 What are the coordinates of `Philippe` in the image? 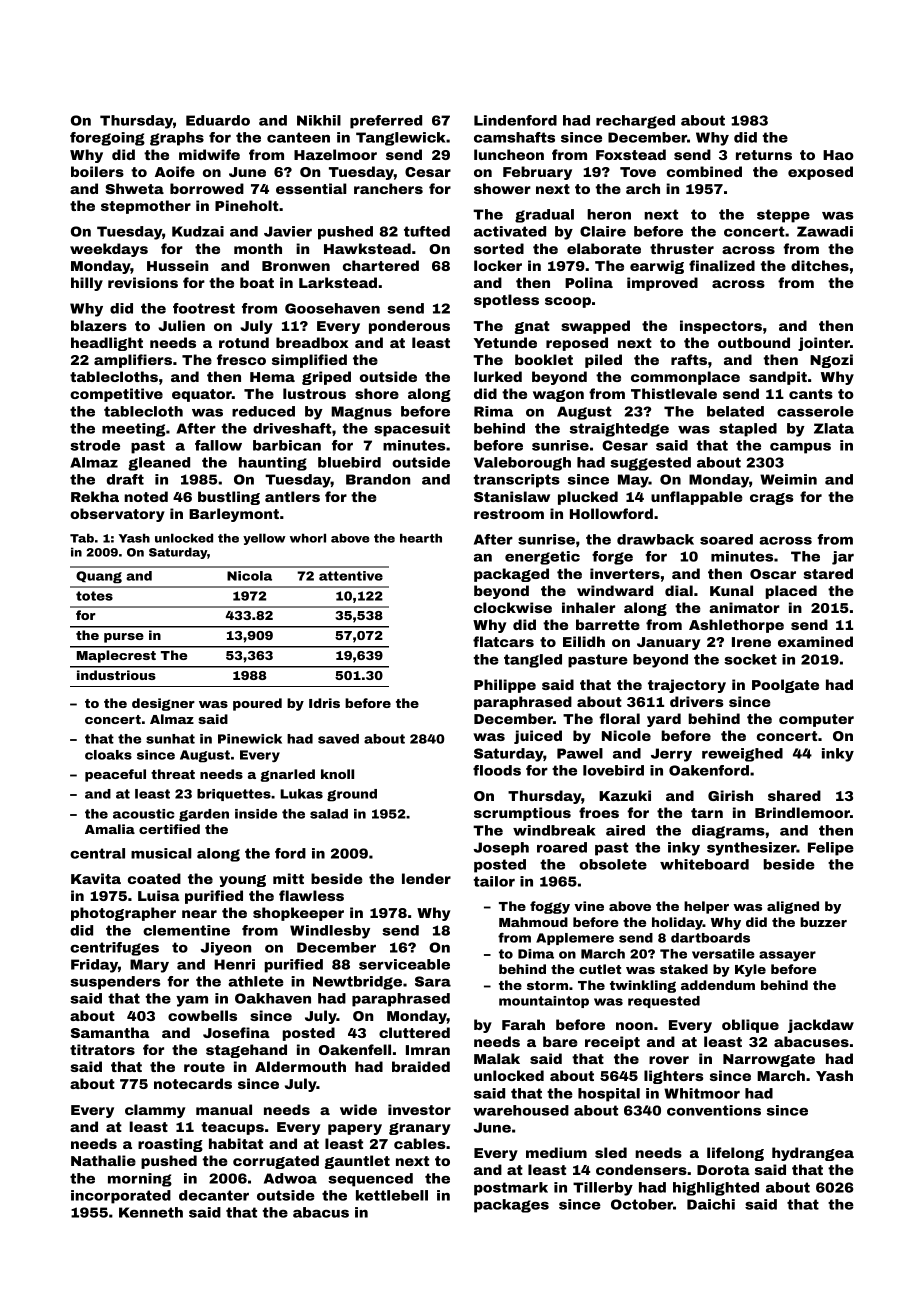 It's located at (505, 686).
